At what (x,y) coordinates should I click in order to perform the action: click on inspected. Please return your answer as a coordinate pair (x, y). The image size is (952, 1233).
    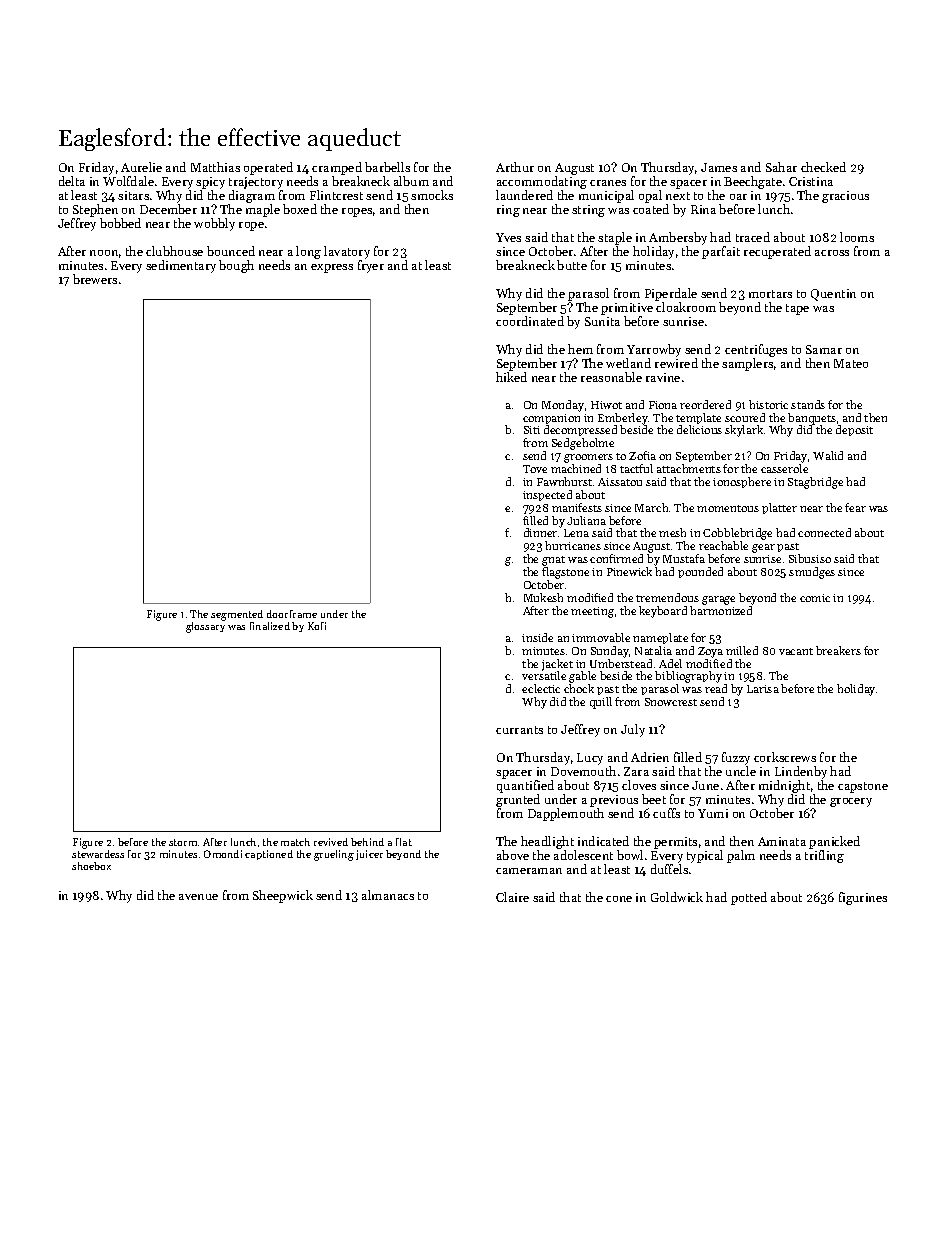
    Looking at the image, I should click on (547, 495).
